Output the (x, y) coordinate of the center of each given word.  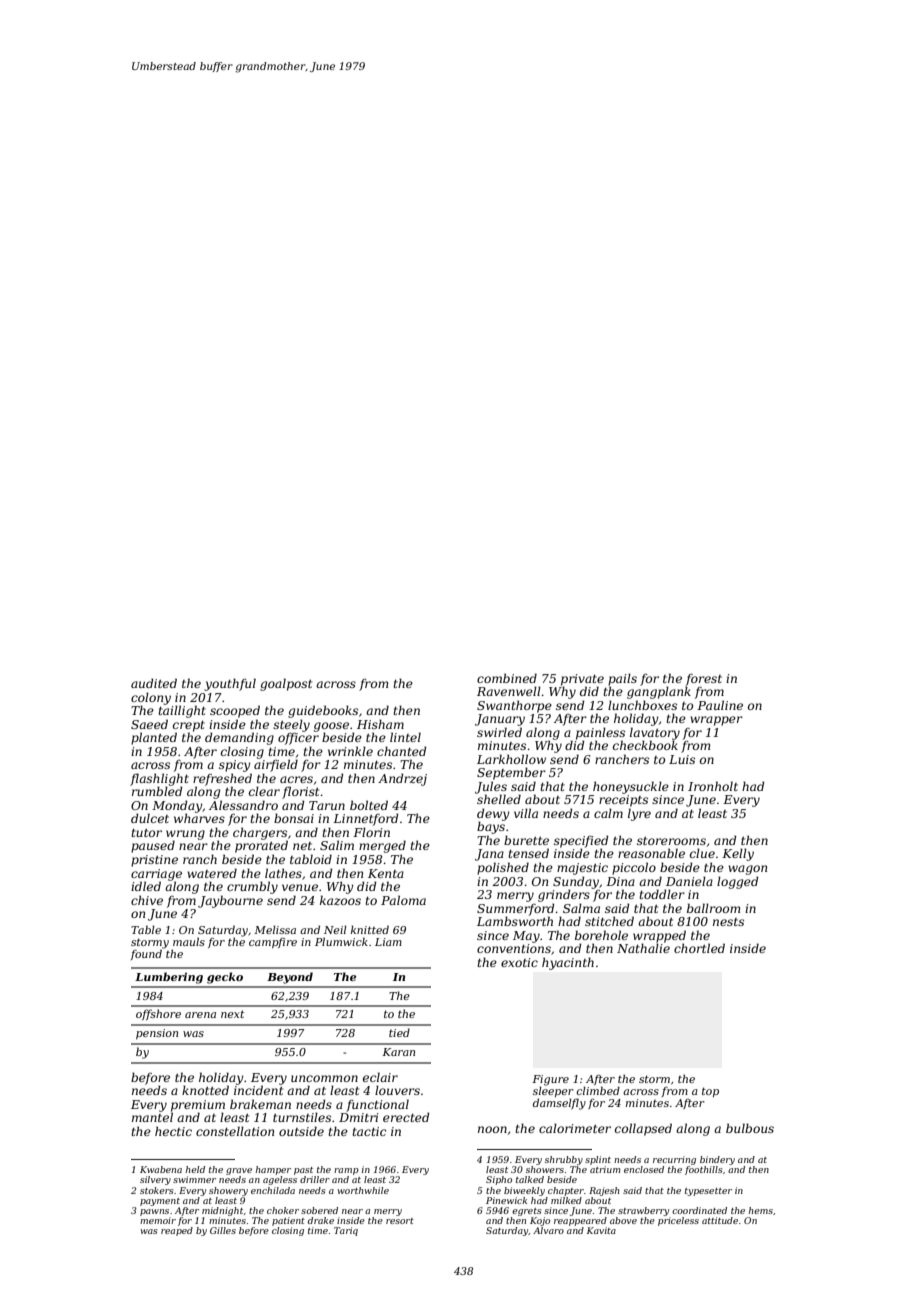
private (582, 680)
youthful (230, 684)
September (511, 773)
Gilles (223, 1230)
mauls (189, 942)
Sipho (499, 1180)
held (195, 1169)
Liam (388, 942)
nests (728, 922)
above (623, 1220)
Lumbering (169, 978)
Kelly (738, 854)
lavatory (655, 733)
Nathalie (643, 948)
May (526, 937)
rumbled (157, 791)
